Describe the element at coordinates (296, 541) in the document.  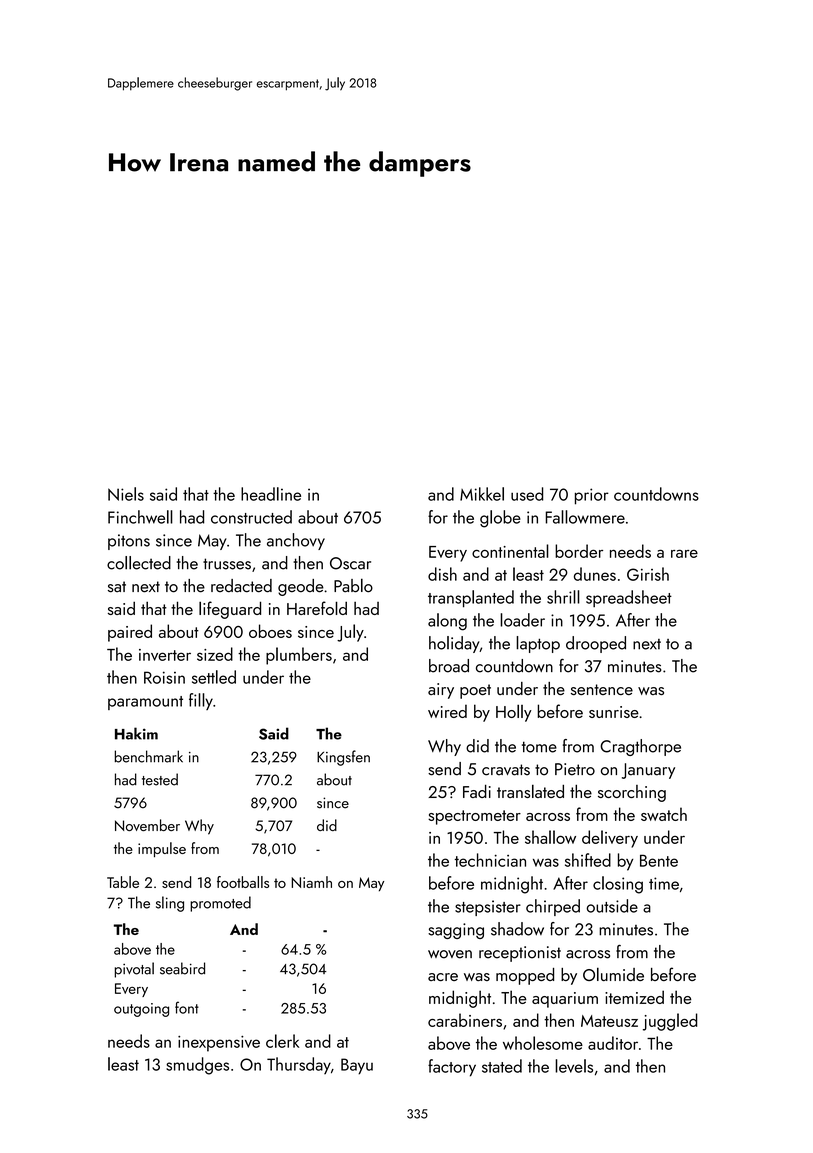
I see `anchovy` at that location.
